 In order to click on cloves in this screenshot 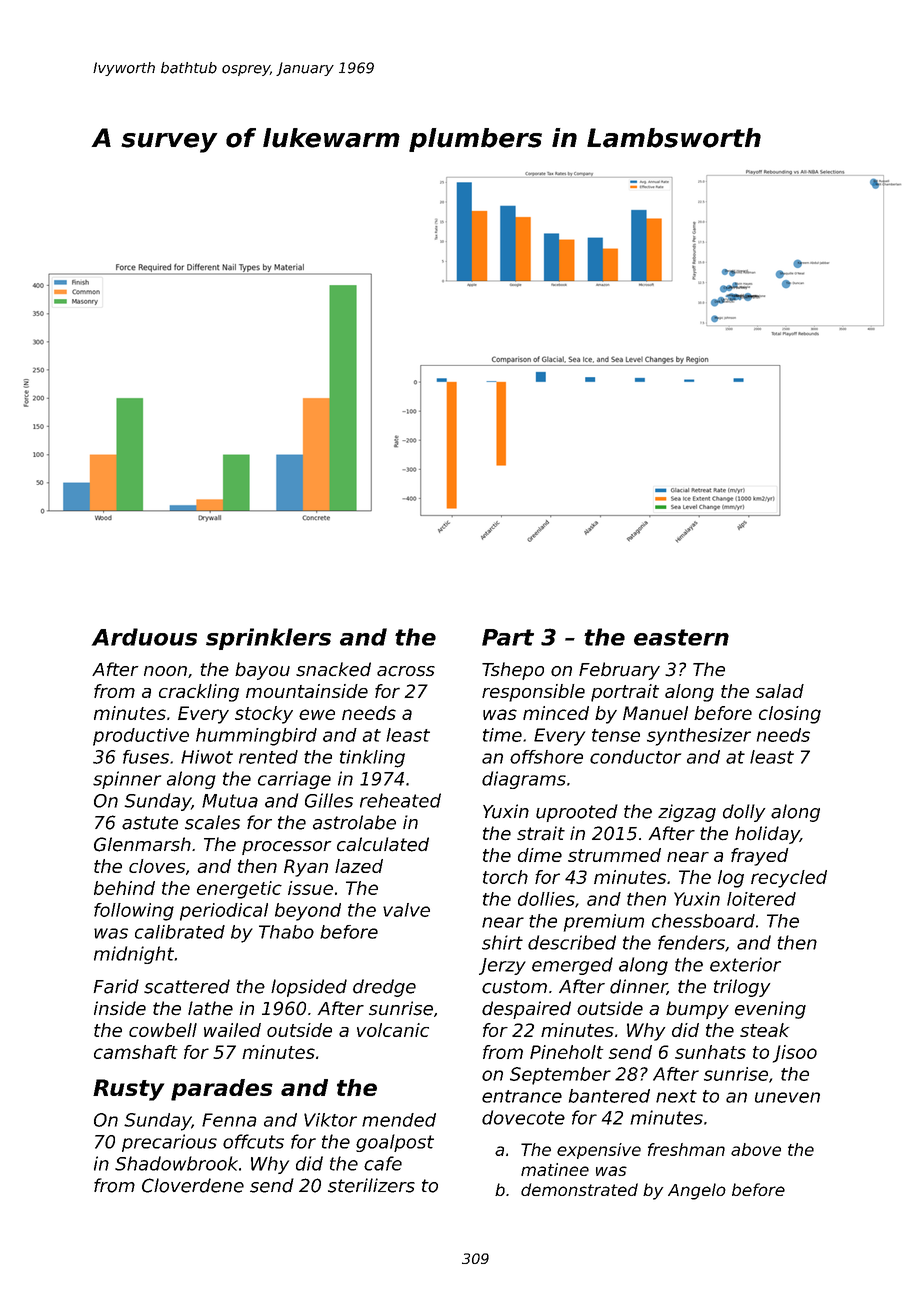, I will do `click(157, 866)`.
